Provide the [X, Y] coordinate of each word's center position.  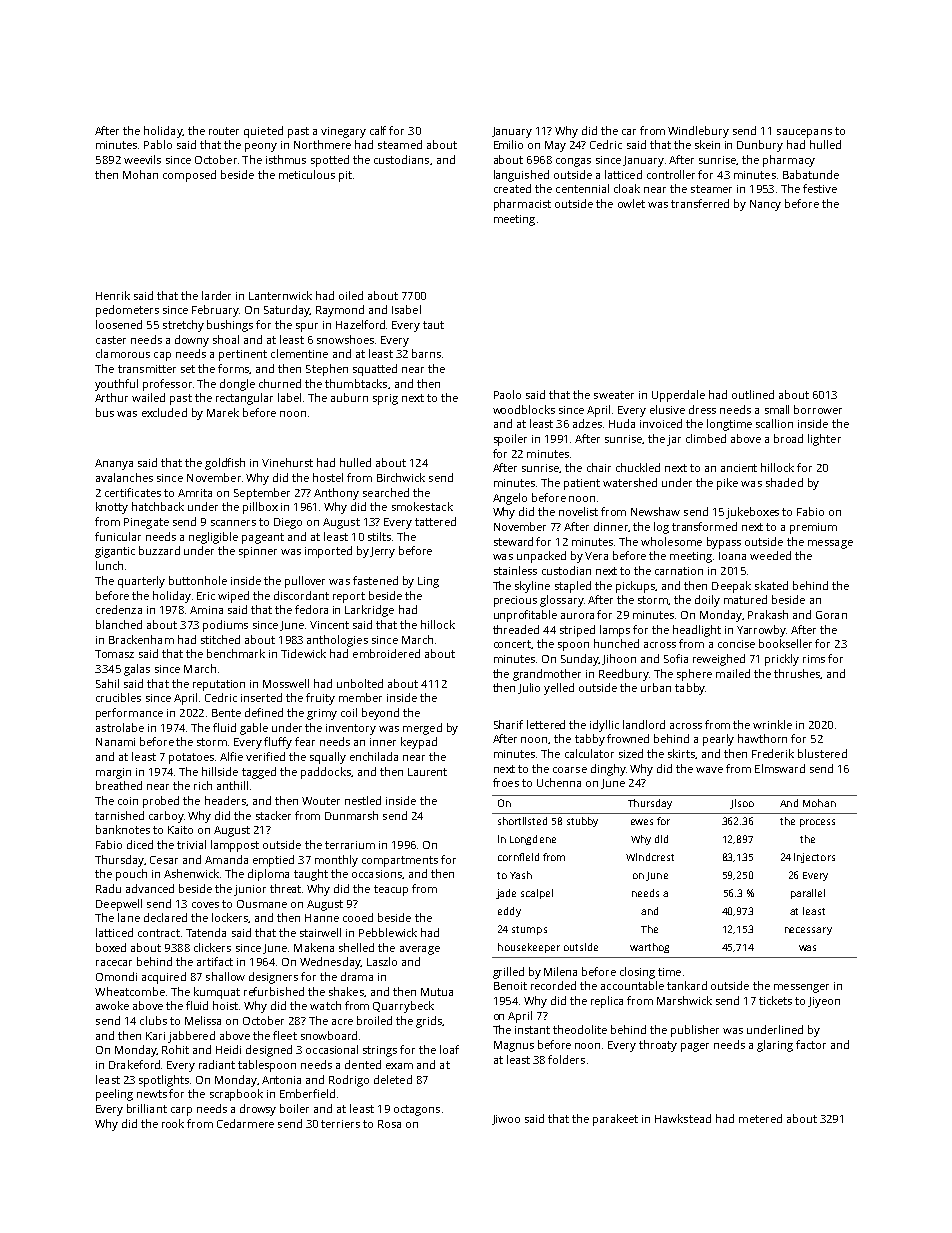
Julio [529, 688]
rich [203, 785]
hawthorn [762, 738]
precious [515, 601]
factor [811, 1044]
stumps [529, 930]
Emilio [508, 144]
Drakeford [134, 1064]
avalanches [124, 477]
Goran [831, 615]
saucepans [804, 133]
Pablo [158, 144]
